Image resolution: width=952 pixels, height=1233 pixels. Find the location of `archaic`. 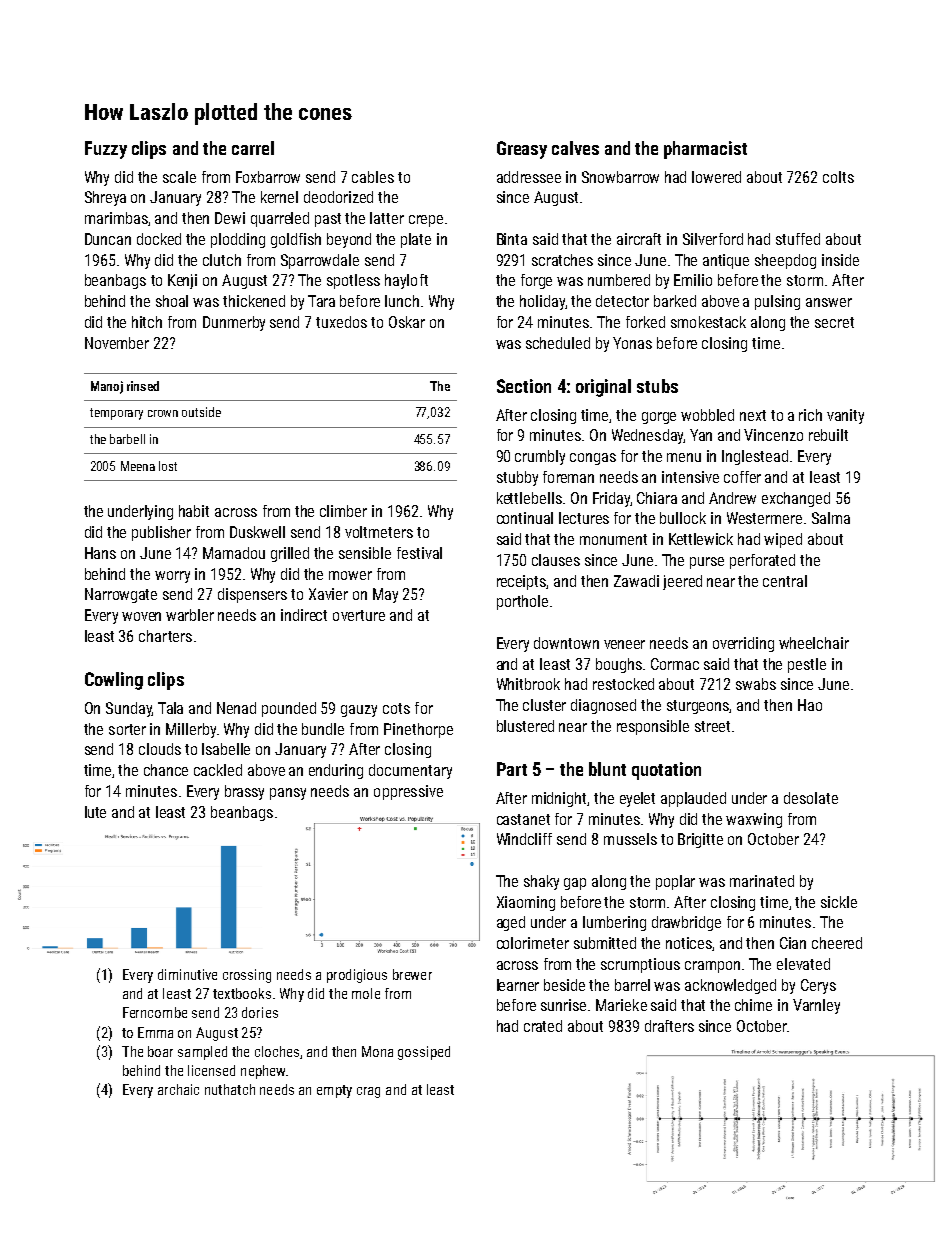

archaic is located at coordinates (178, 1089).
